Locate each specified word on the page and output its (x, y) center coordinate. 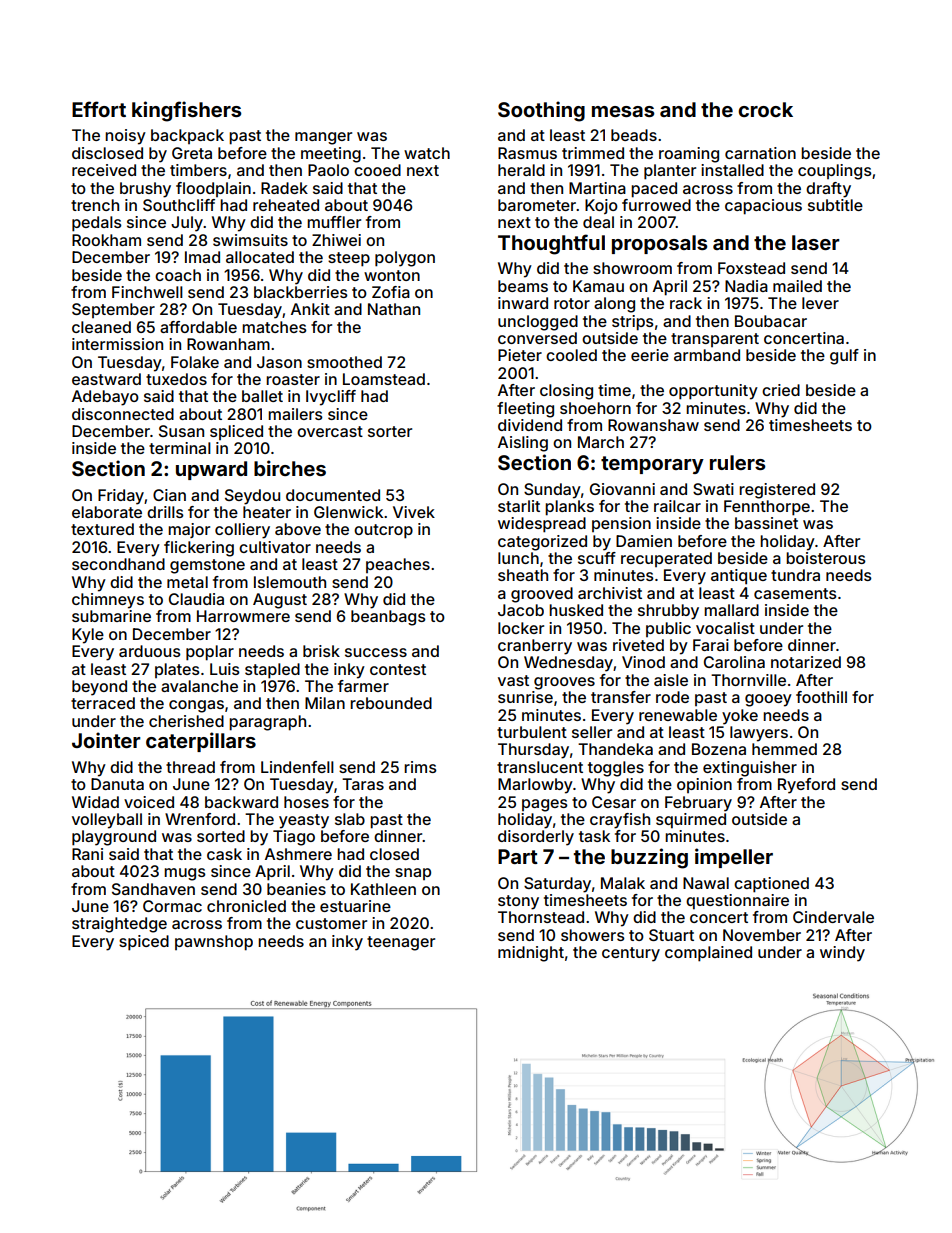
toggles (616, 769)
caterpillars (201, 742)
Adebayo (105, 398)
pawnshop (214, 943)
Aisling (523, 444)
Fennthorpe (767, 508)
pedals (97, 224)
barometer (537, 205)
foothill (821, 697)
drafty (828, 190)
